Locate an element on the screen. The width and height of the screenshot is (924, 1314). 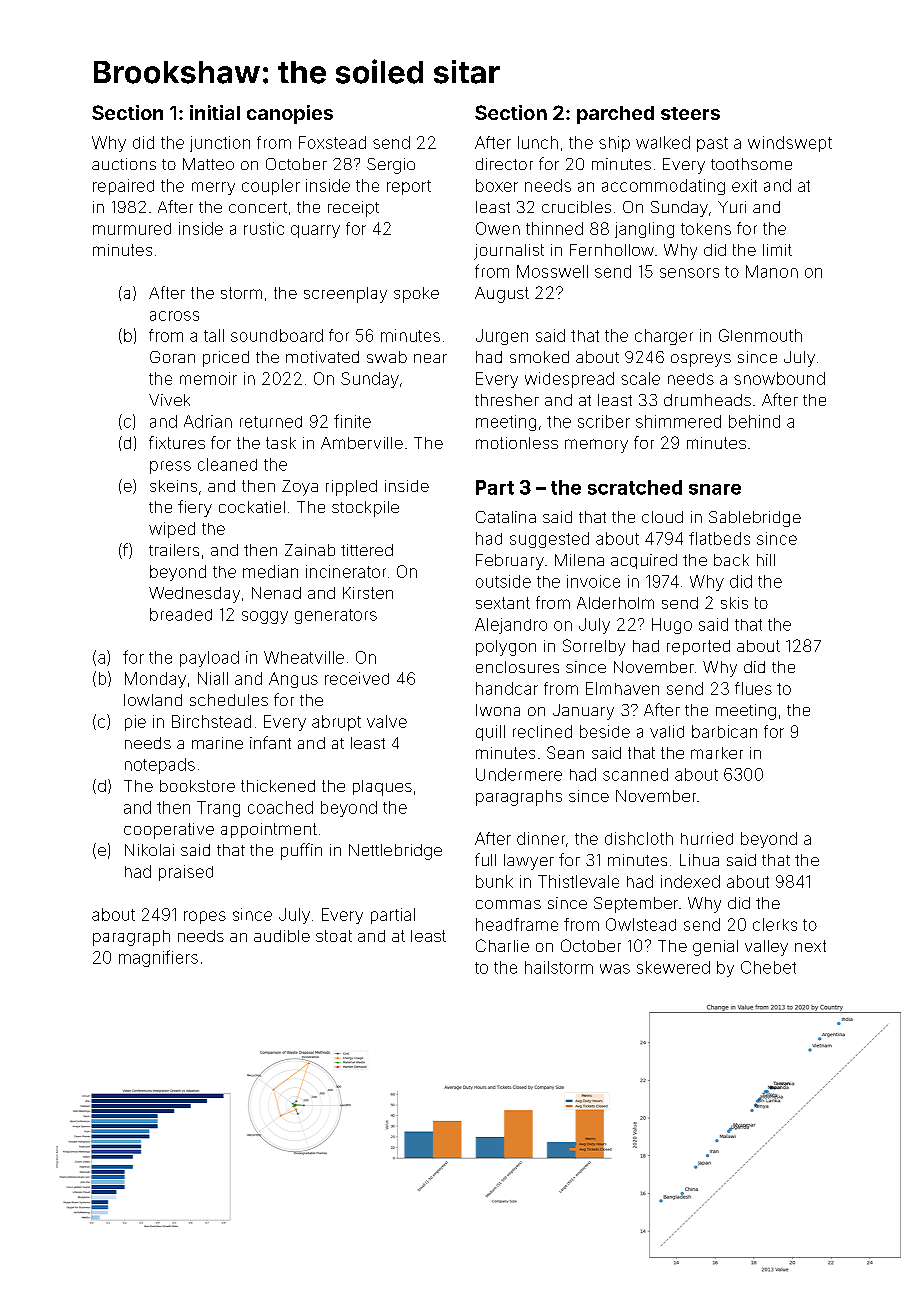
thinned is located at coordinates (554, 228).
